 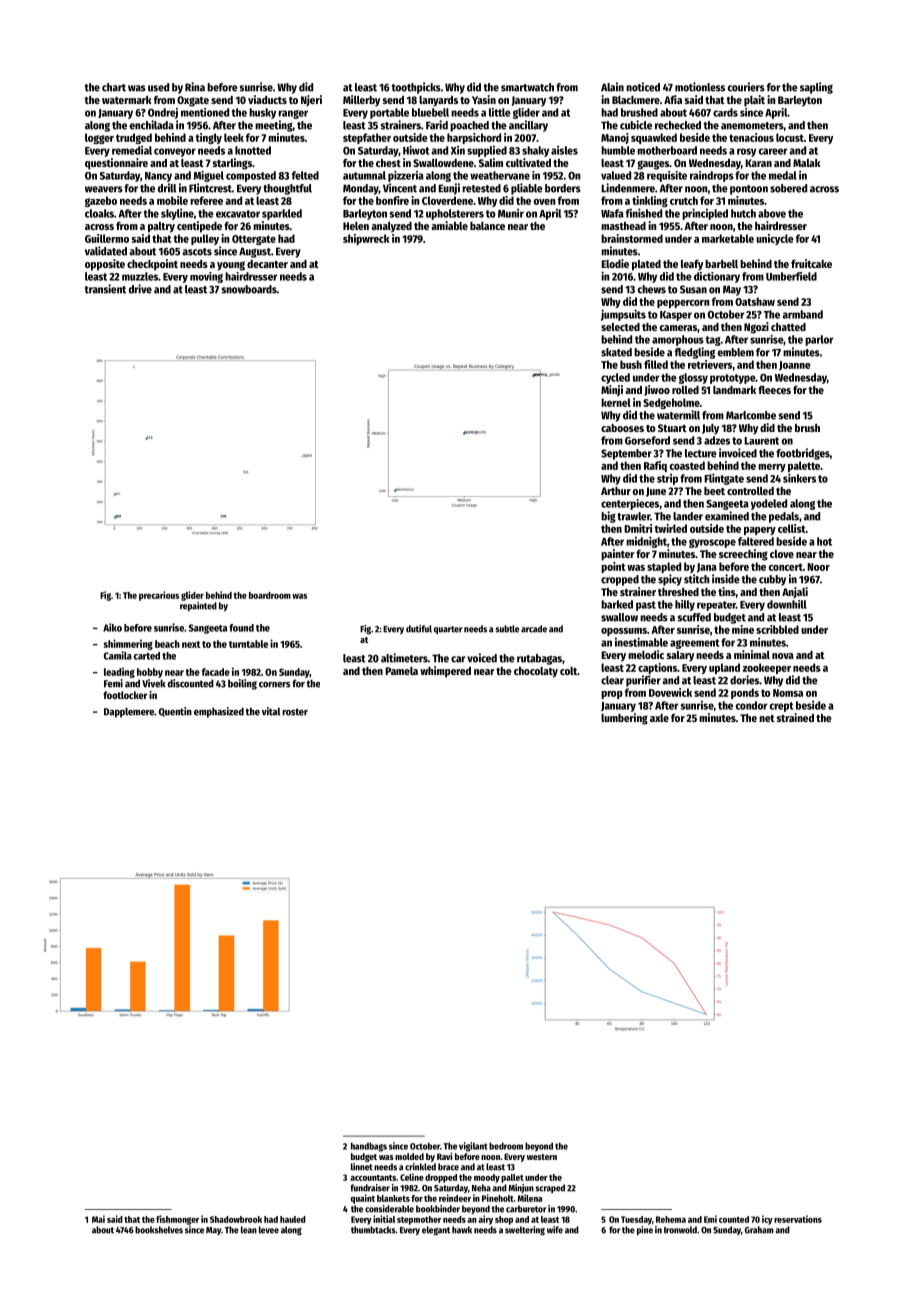 I want to click on strained, so click(x=795, y=717).
